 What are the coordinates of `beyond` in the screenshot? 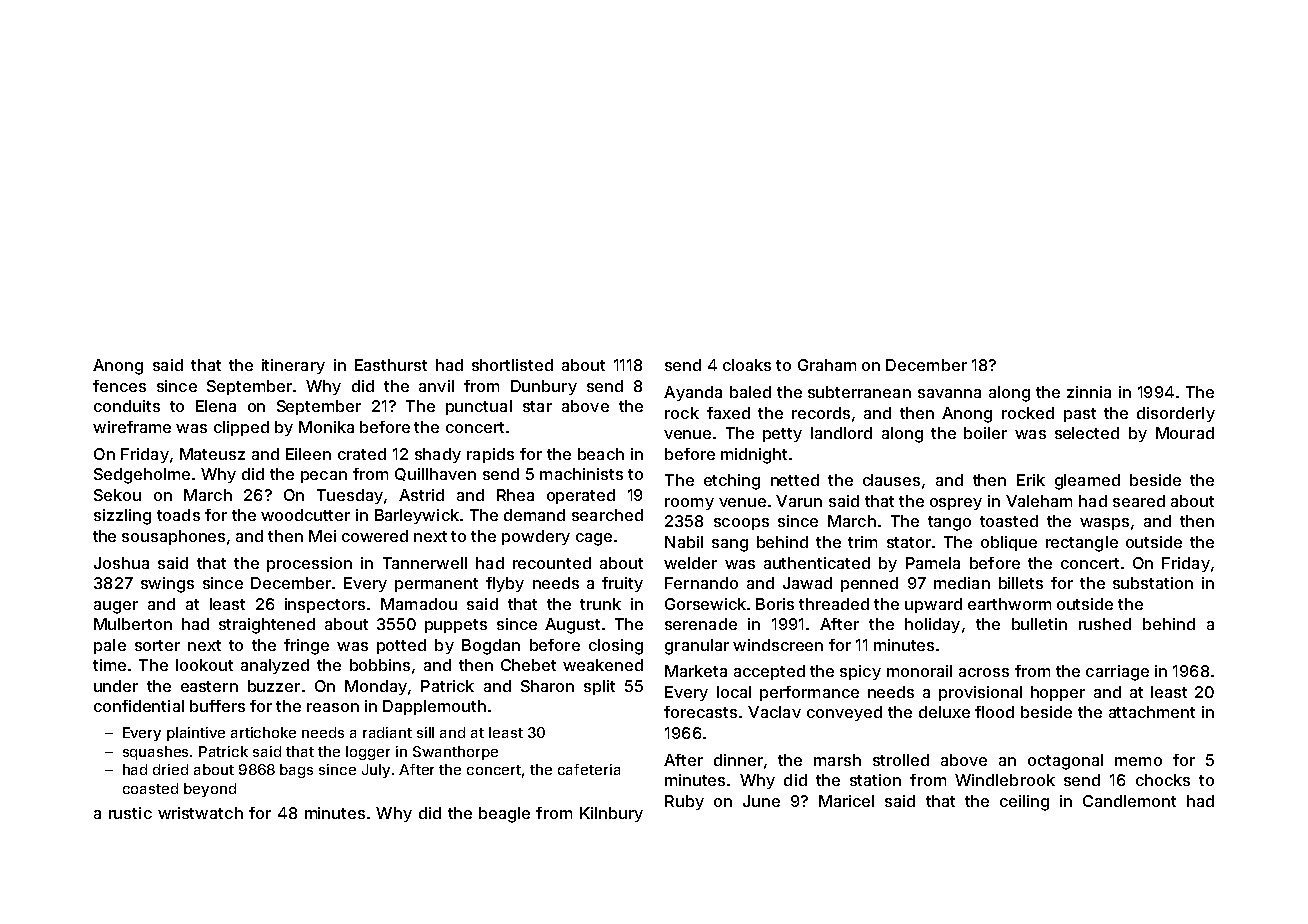 It's located at (210, 790).
